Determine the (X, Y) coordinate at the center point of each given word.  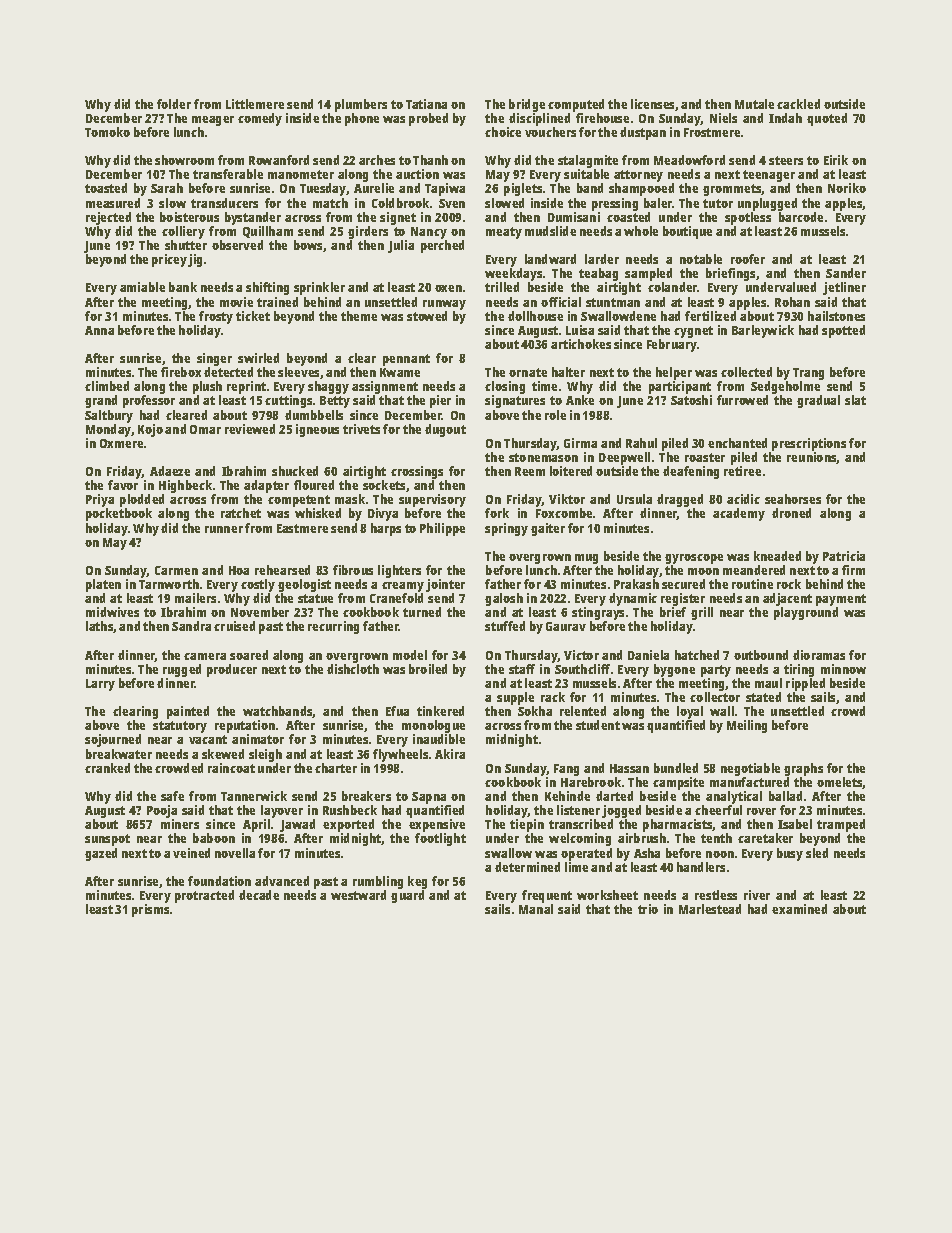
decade (259, 895)
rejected (108, 218)
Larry (100, 685)
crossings (417, 472)
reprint (246, 387)
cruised (234, 626)
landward (550, 259)
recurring (333, 627)
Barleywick (763, 331)
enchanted (737, 443)
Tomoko (107, 132)
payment (841, 600)
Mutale (754, 104)
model (410, 655)
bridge (527, 105)
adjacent (787, 599)
